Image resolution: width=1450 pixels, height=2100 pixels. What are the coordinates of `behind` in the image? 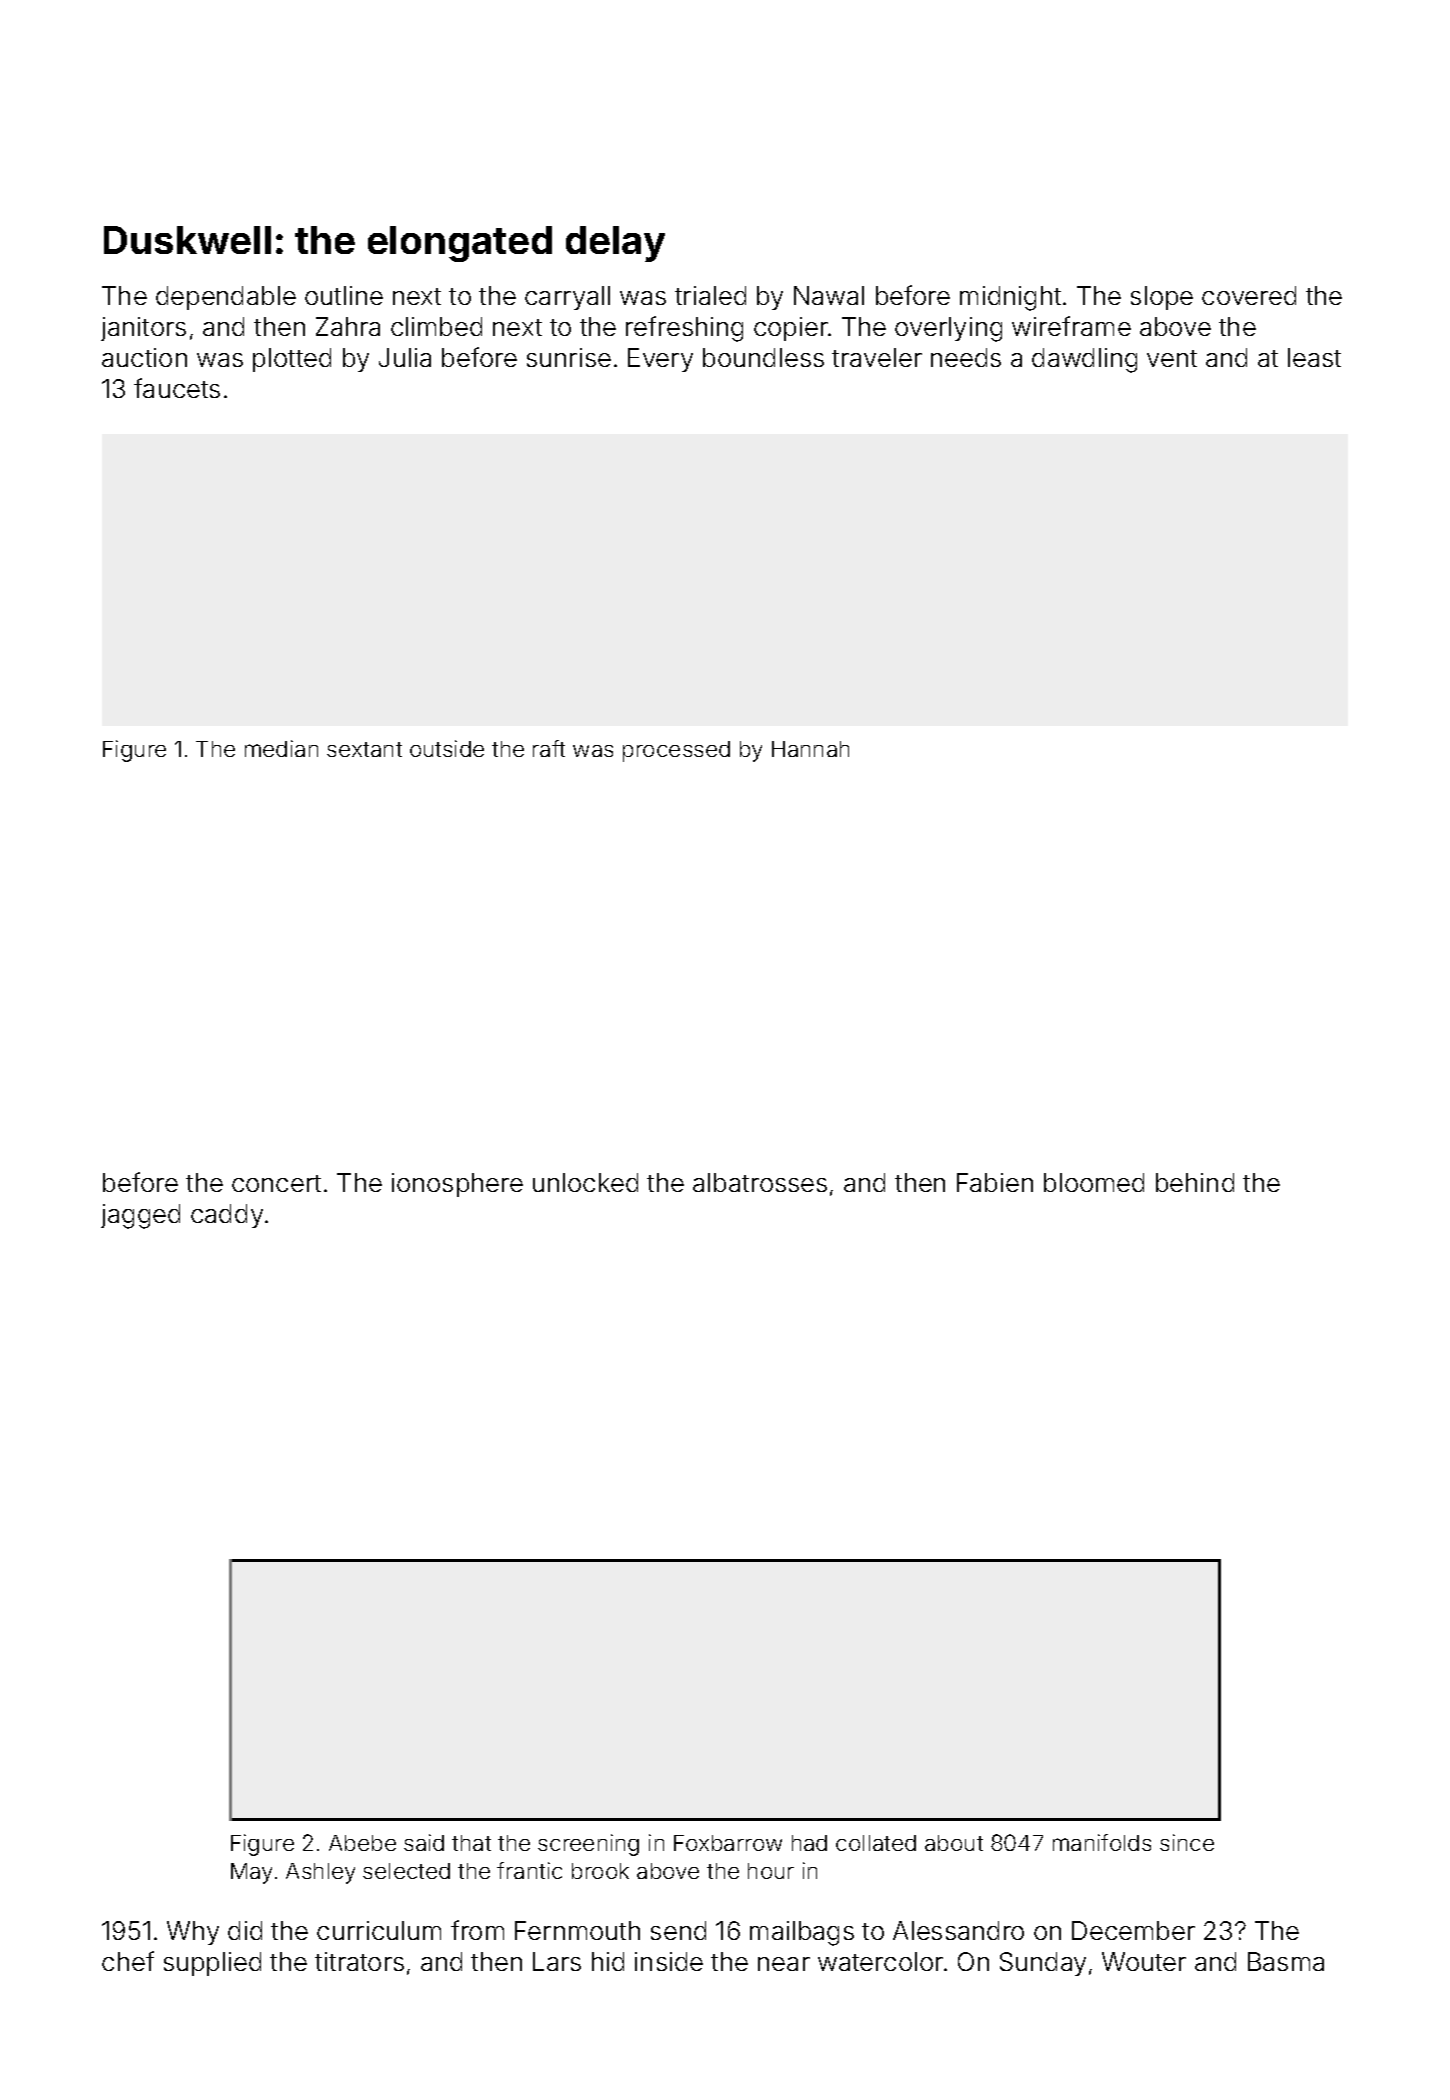 It's located at (1195, 1182).
